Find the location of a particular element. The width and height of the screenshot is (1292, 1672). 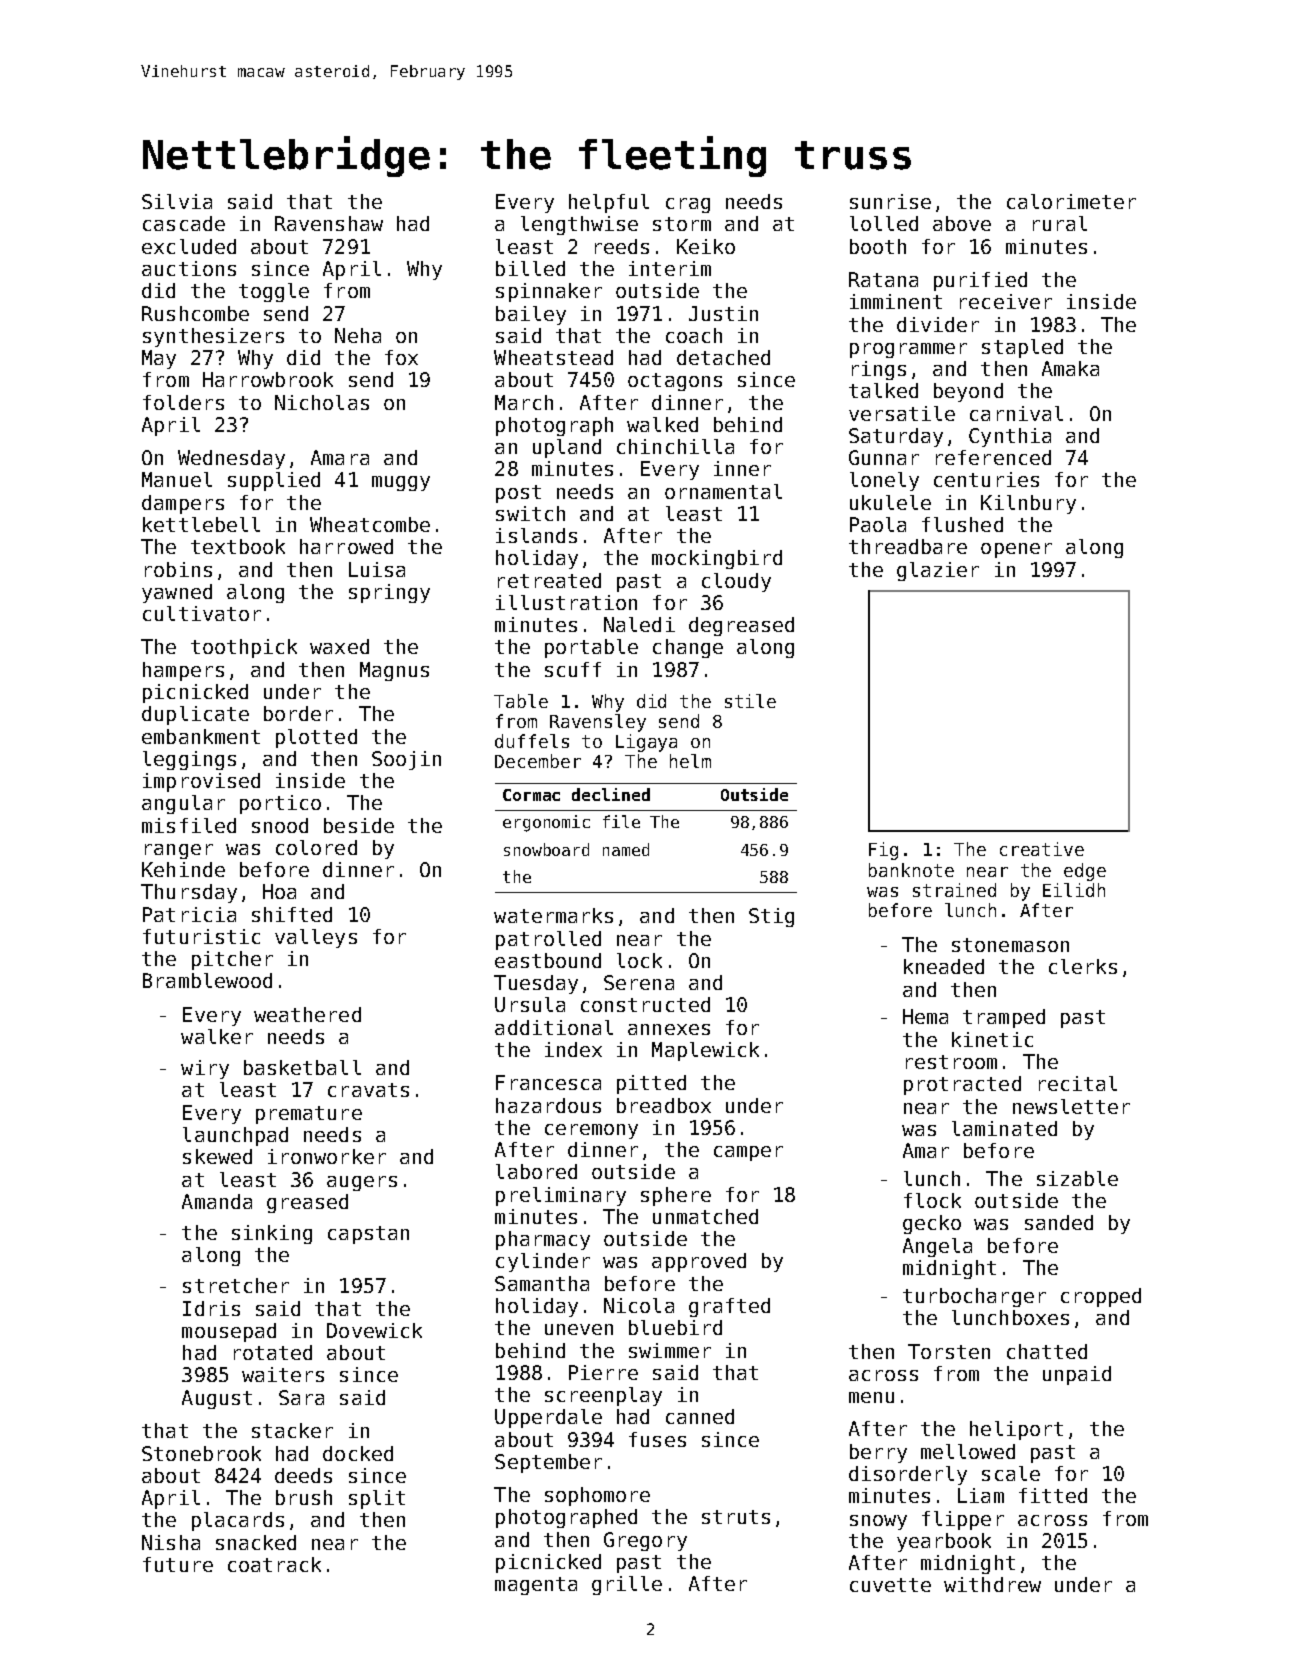

protracted is located at coordinates (962, 1085).
